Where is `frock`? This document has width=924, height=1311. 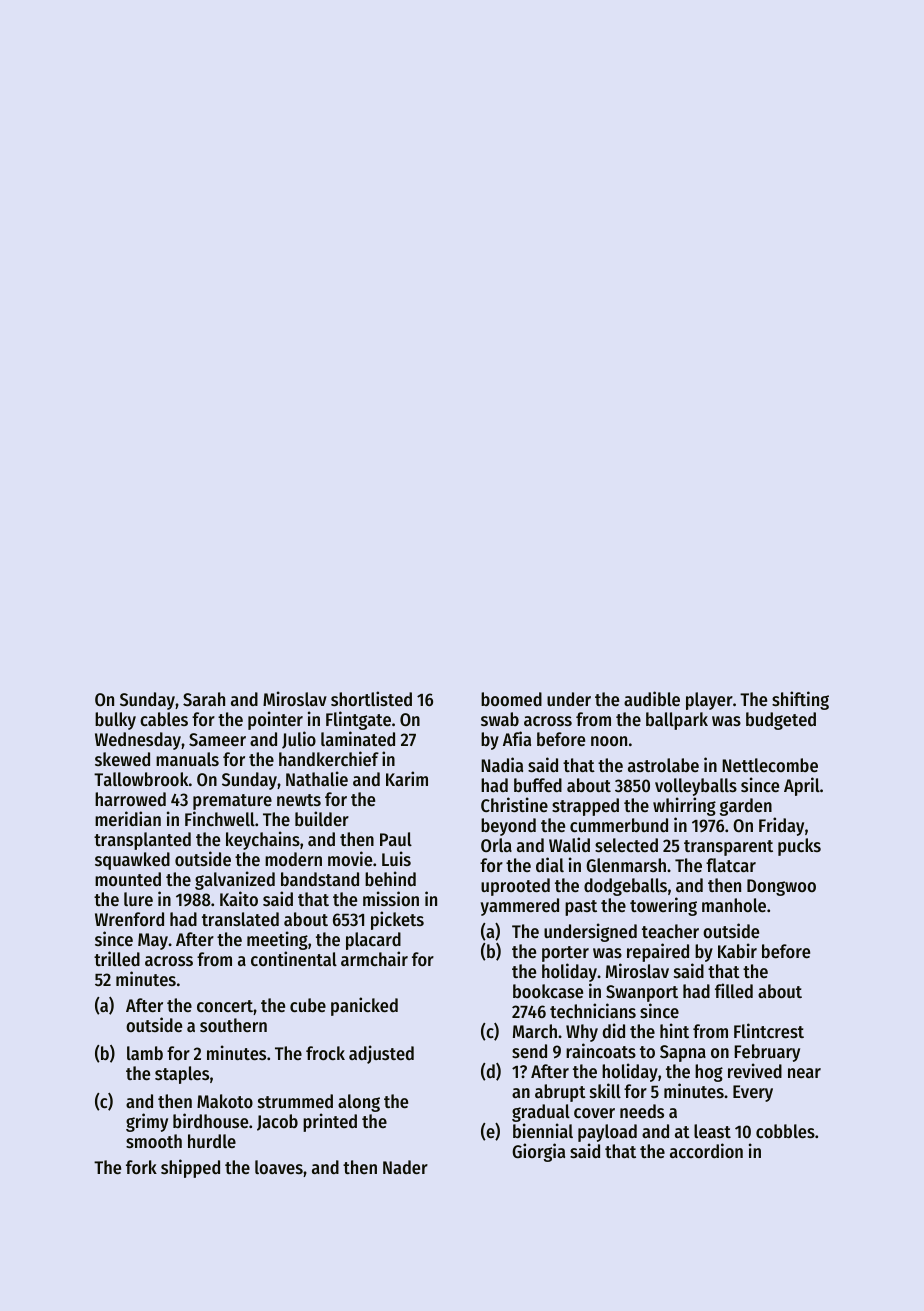 frock is located at coordinates (325, 1053).
